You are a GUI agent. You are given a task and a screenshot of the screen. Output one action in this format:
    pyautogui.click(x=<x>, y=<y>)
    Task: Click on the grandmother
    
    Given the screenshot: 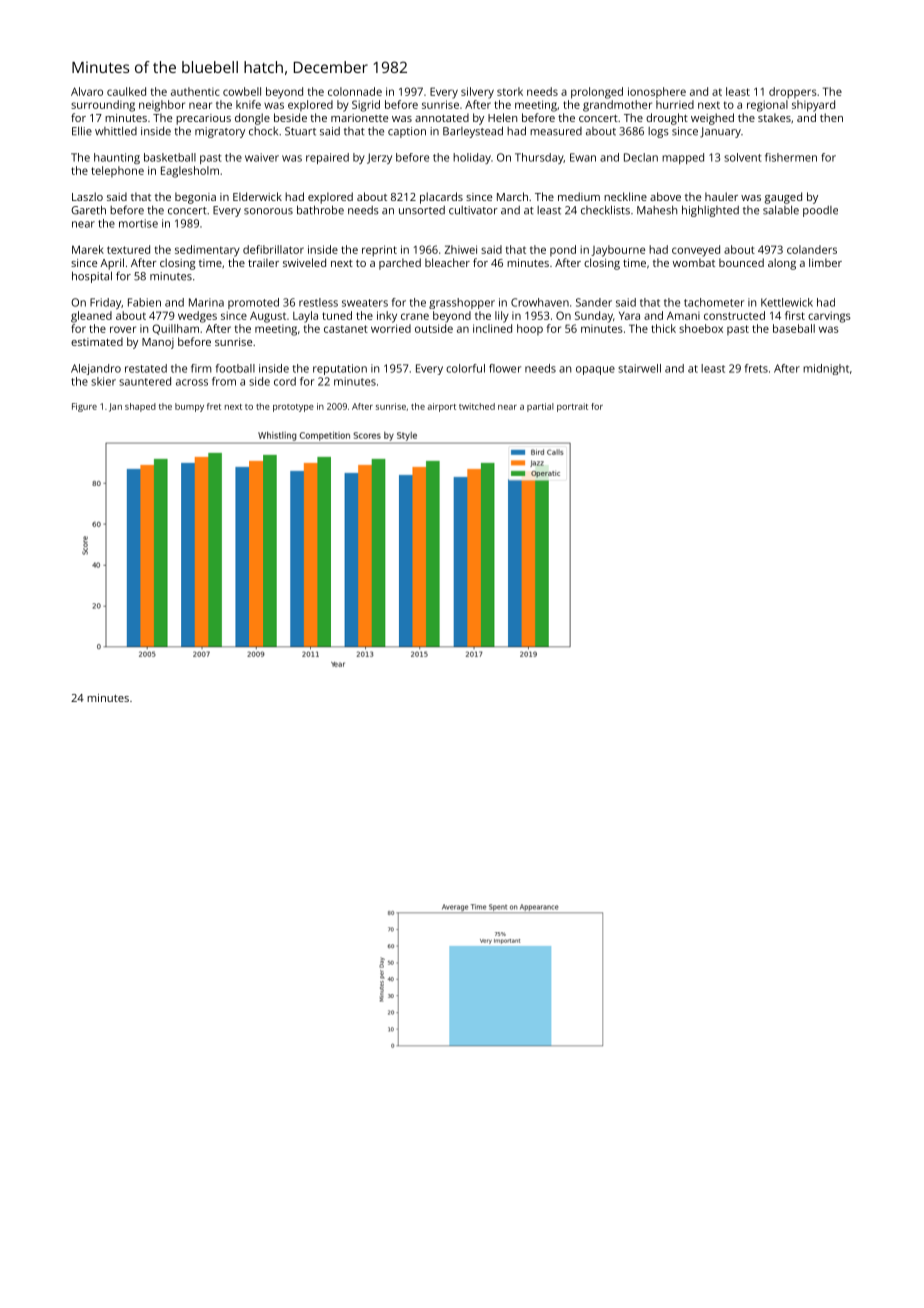 What is the action you would take?
    pyautogui.click(x=617, y=106)
